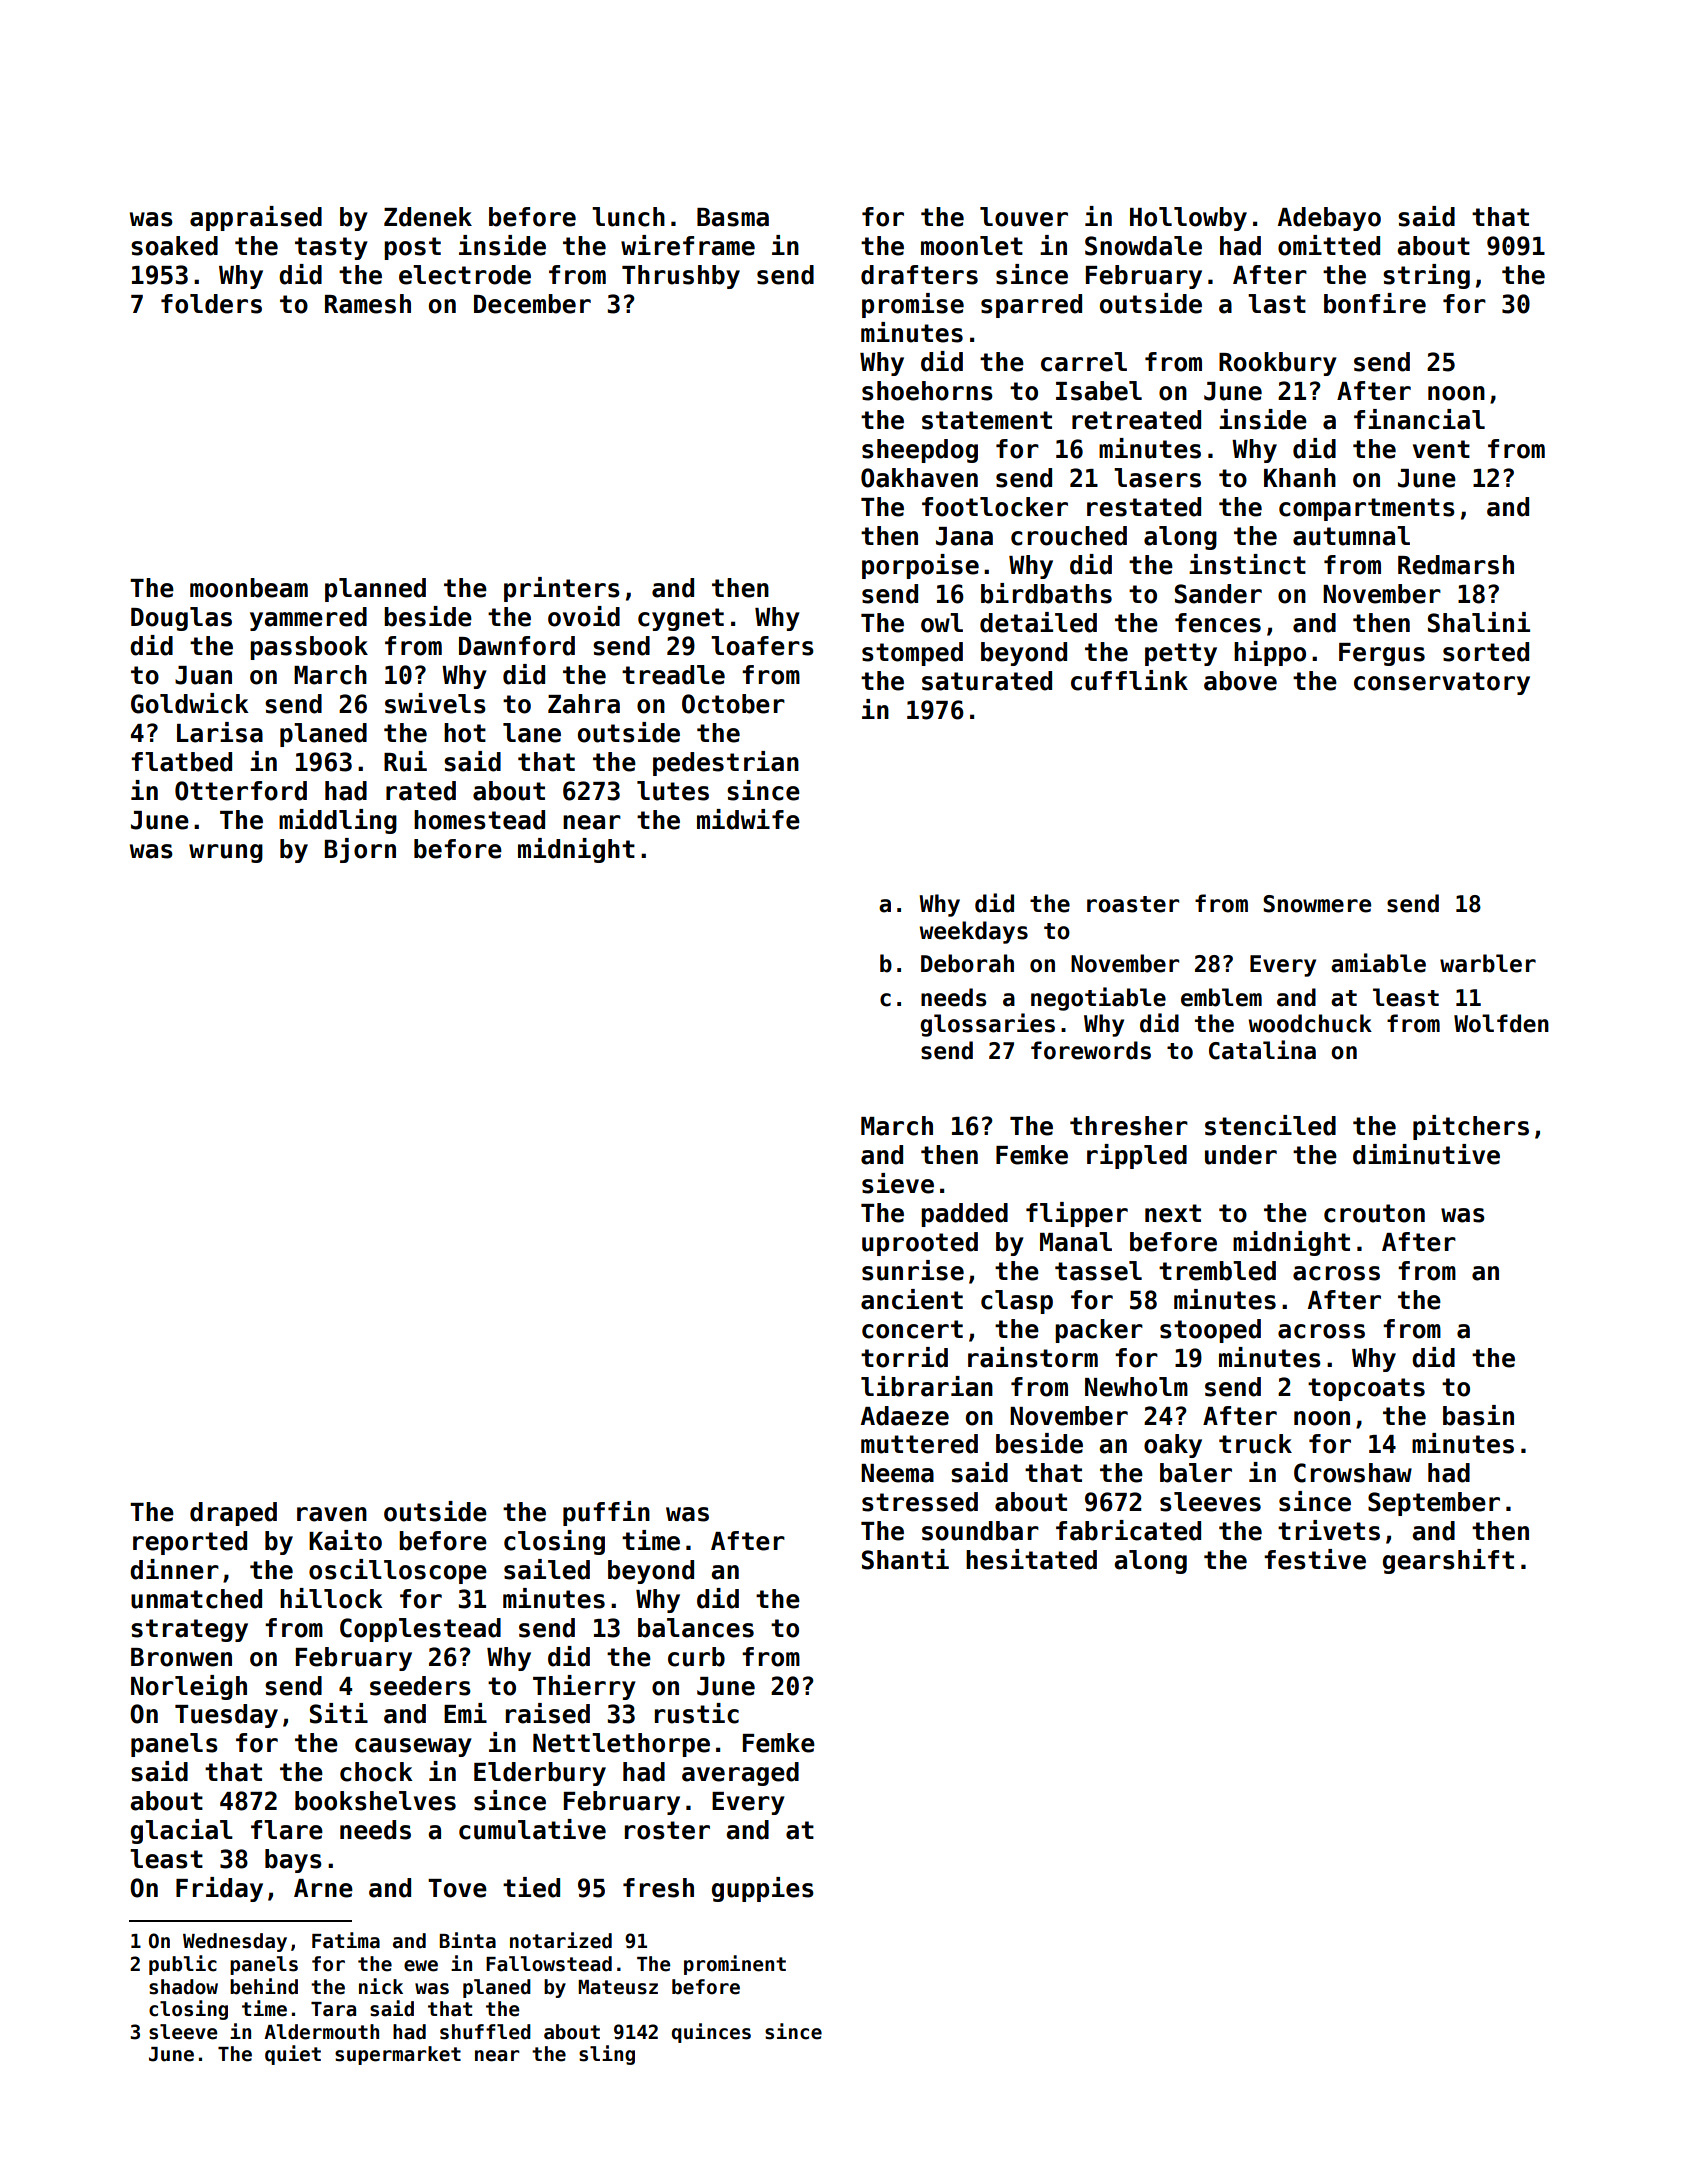 The height and width of the page is (2178, 1683). I want to click on planned, so click(375, 590).
